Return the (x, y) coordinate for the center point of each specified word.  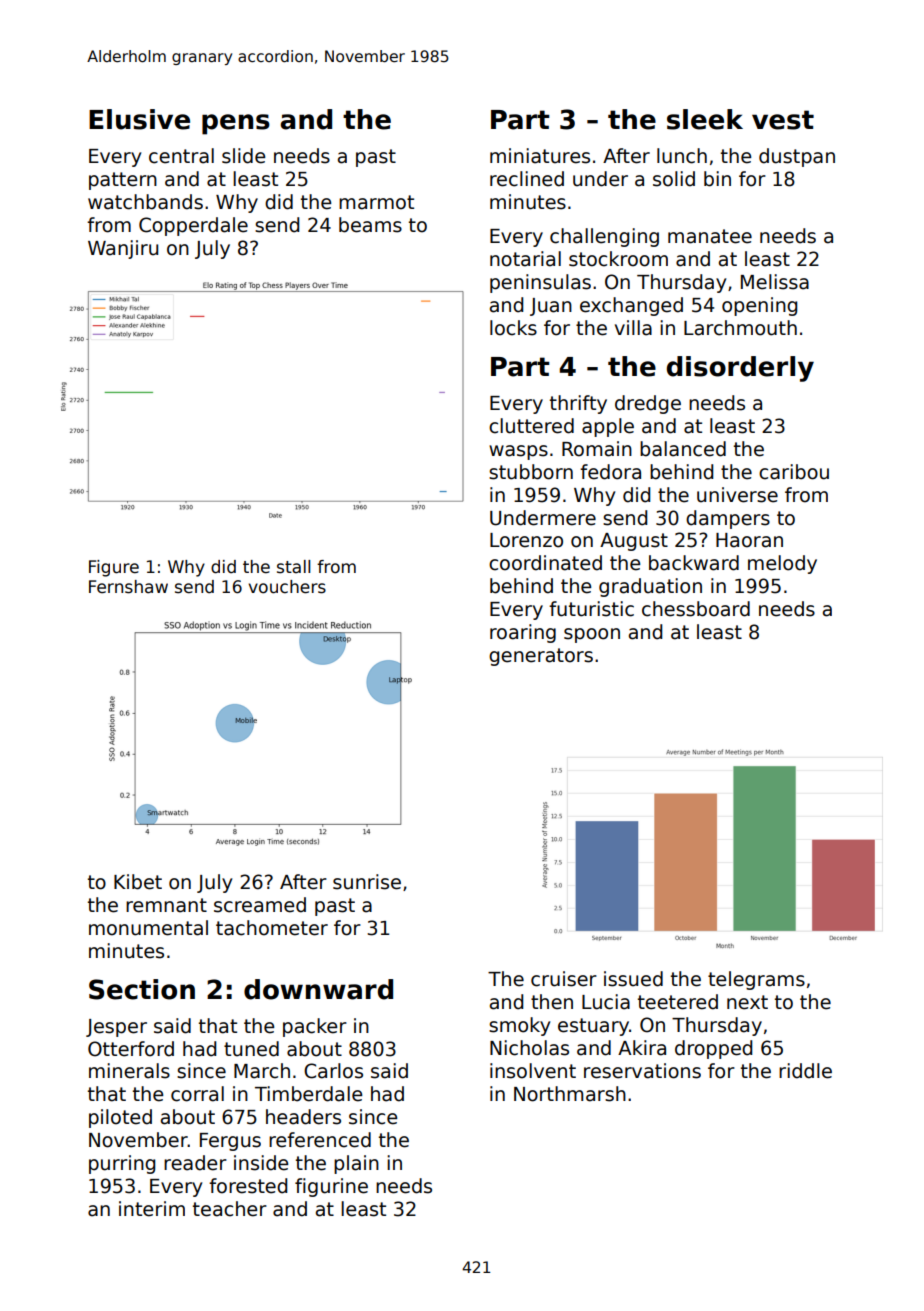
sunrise (367, 882)
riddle (805, 1071)
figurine (331, 1187)
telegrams (756, 980)
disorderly (740, 369)
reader (195, 1163)
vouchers (287, 587)
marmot (376, 202)
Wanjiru (123, 249)
